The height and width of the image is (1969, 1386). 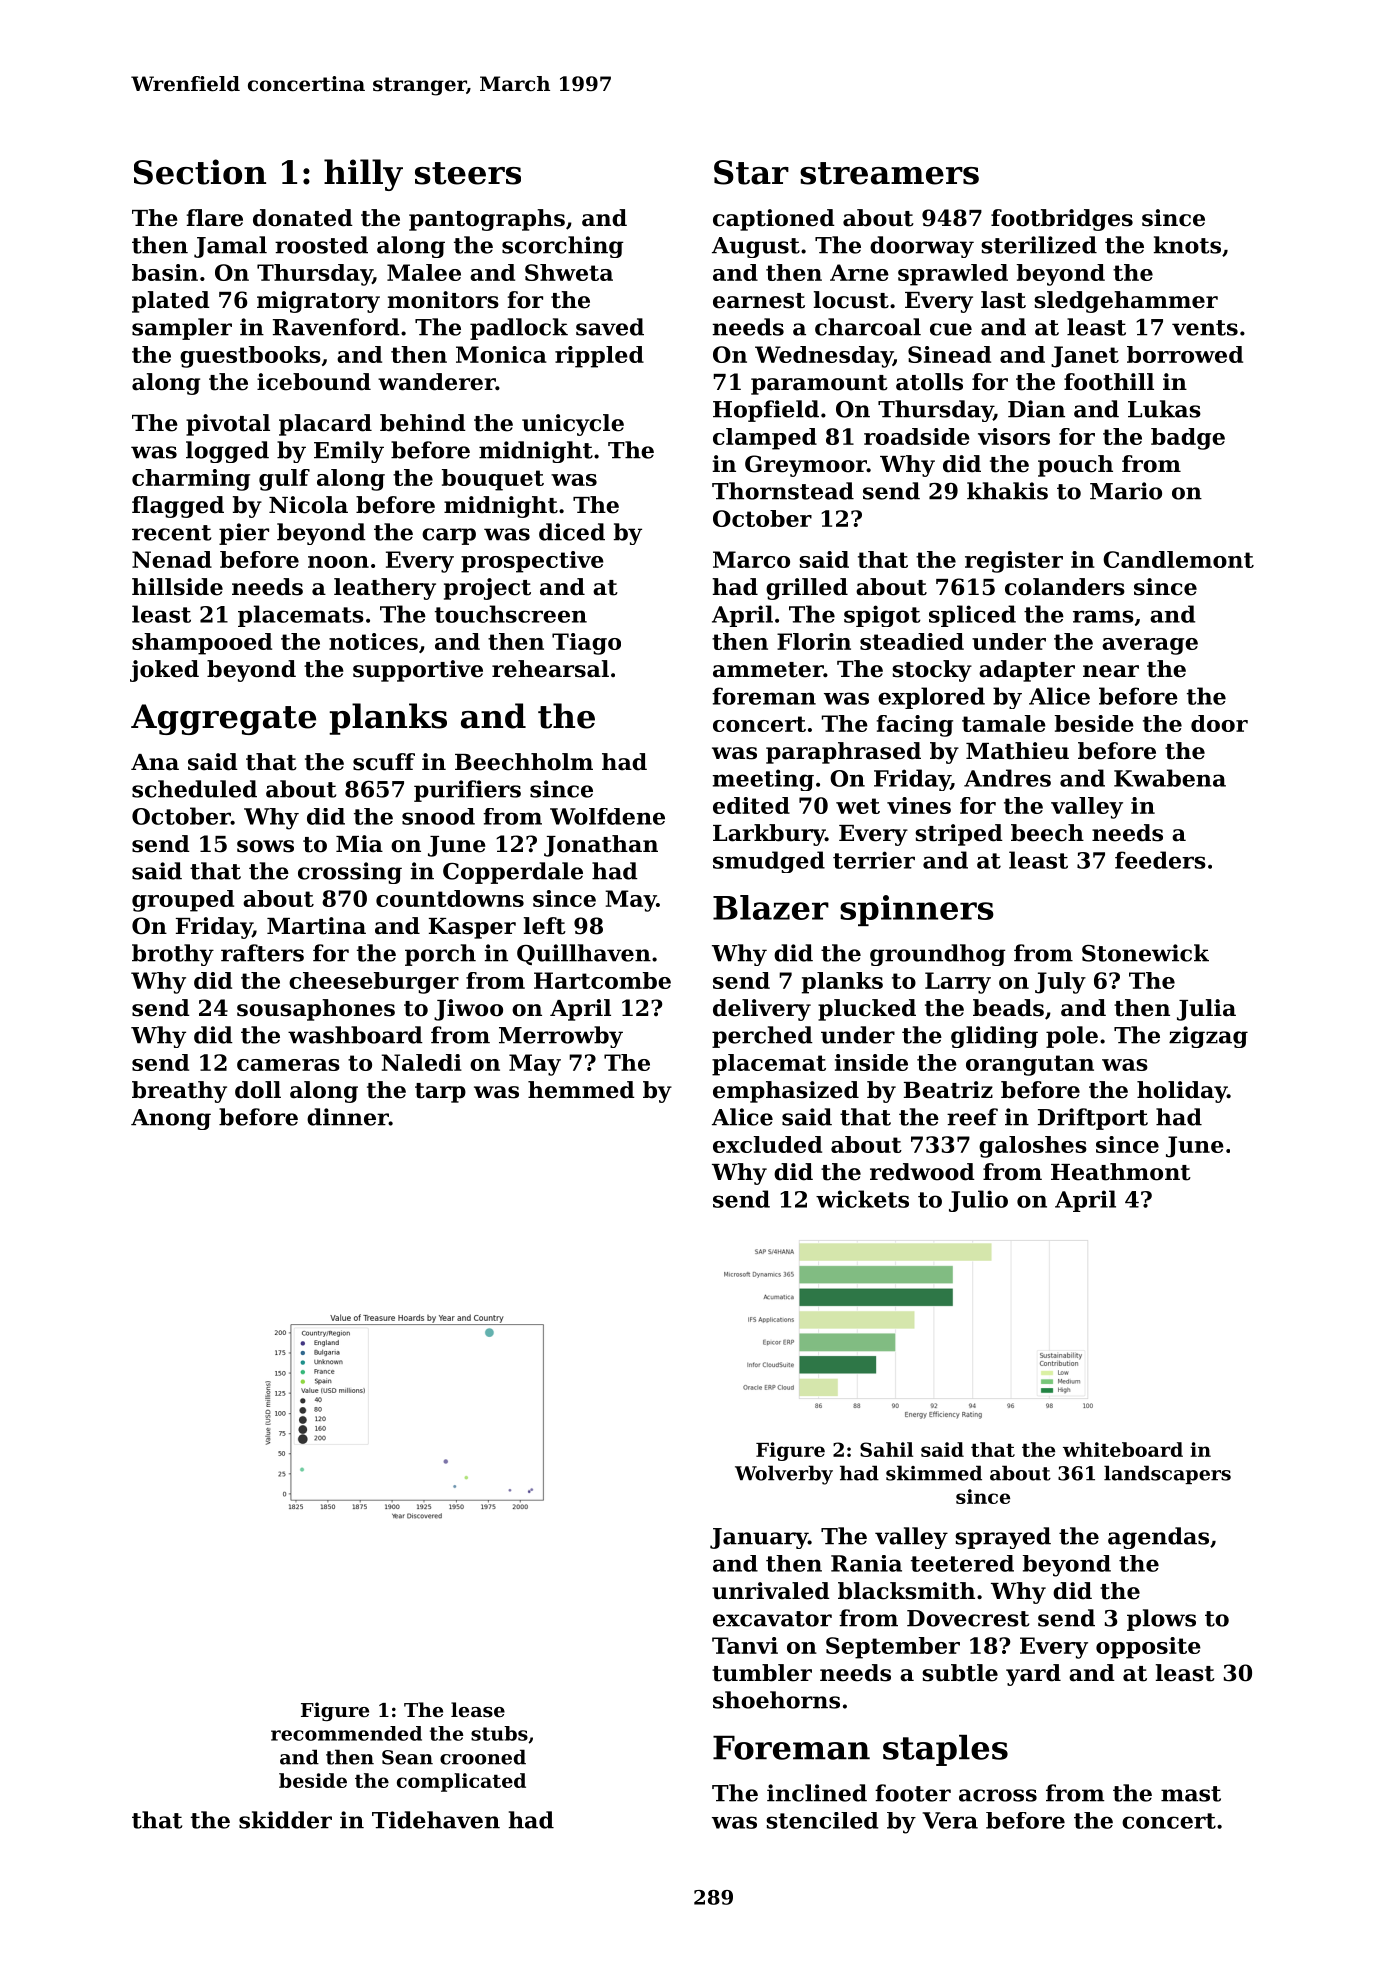 I want to click on delivery, so click(x=762, y=1010).
